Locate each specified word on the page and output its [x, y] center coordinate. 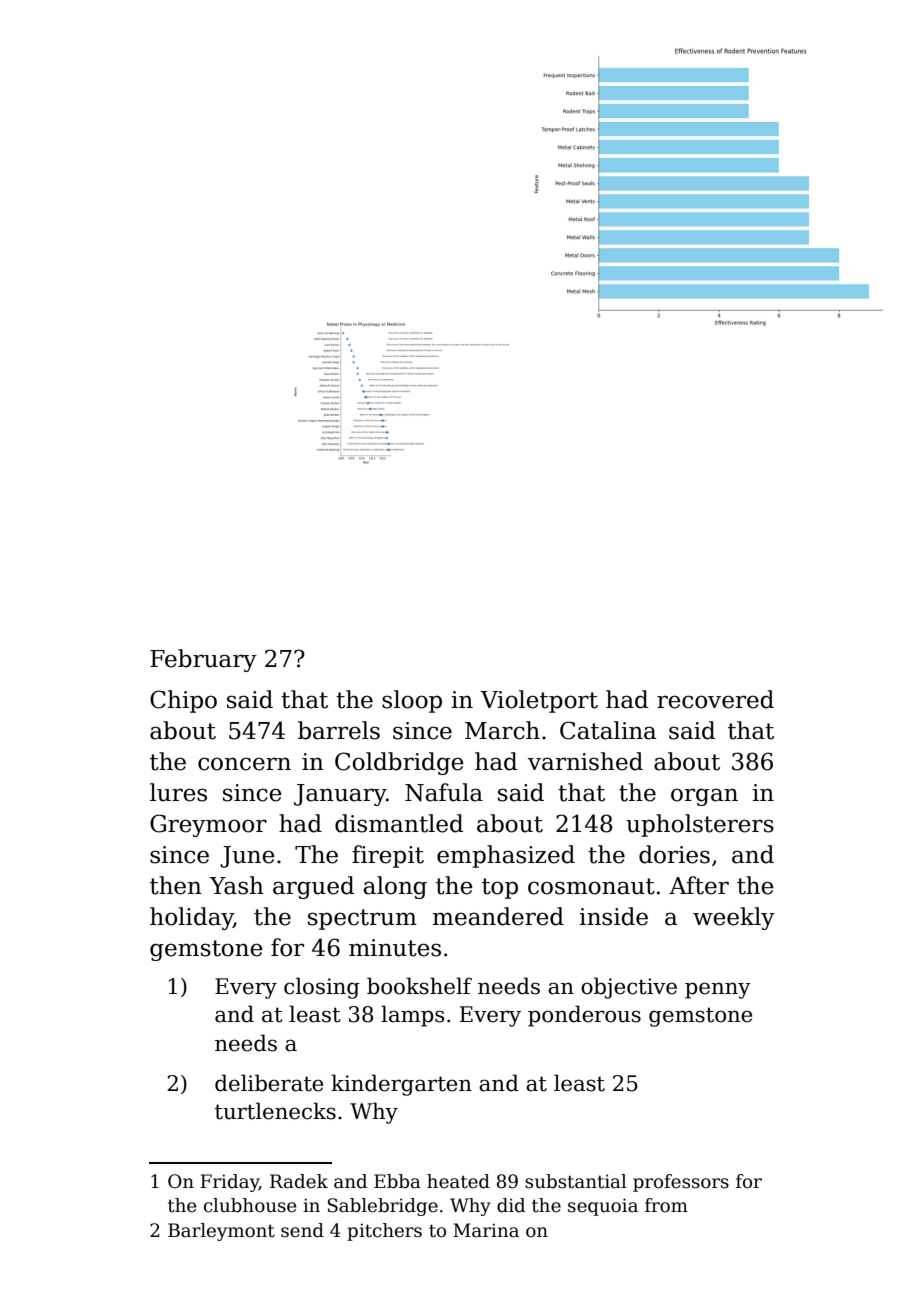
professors [681, 1183]
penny [718, 990]
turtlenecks [275, 1111]
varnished [585, 761]
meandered [498, 916]
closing [322, 988]
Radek [299, 1181]
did [511, 1205]
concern [244, 764]
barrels [339, 730]
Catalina [608, 730]
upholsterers [700, 825]
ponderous [584, 1016]
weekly [734, 918]
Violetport [539, 701]
